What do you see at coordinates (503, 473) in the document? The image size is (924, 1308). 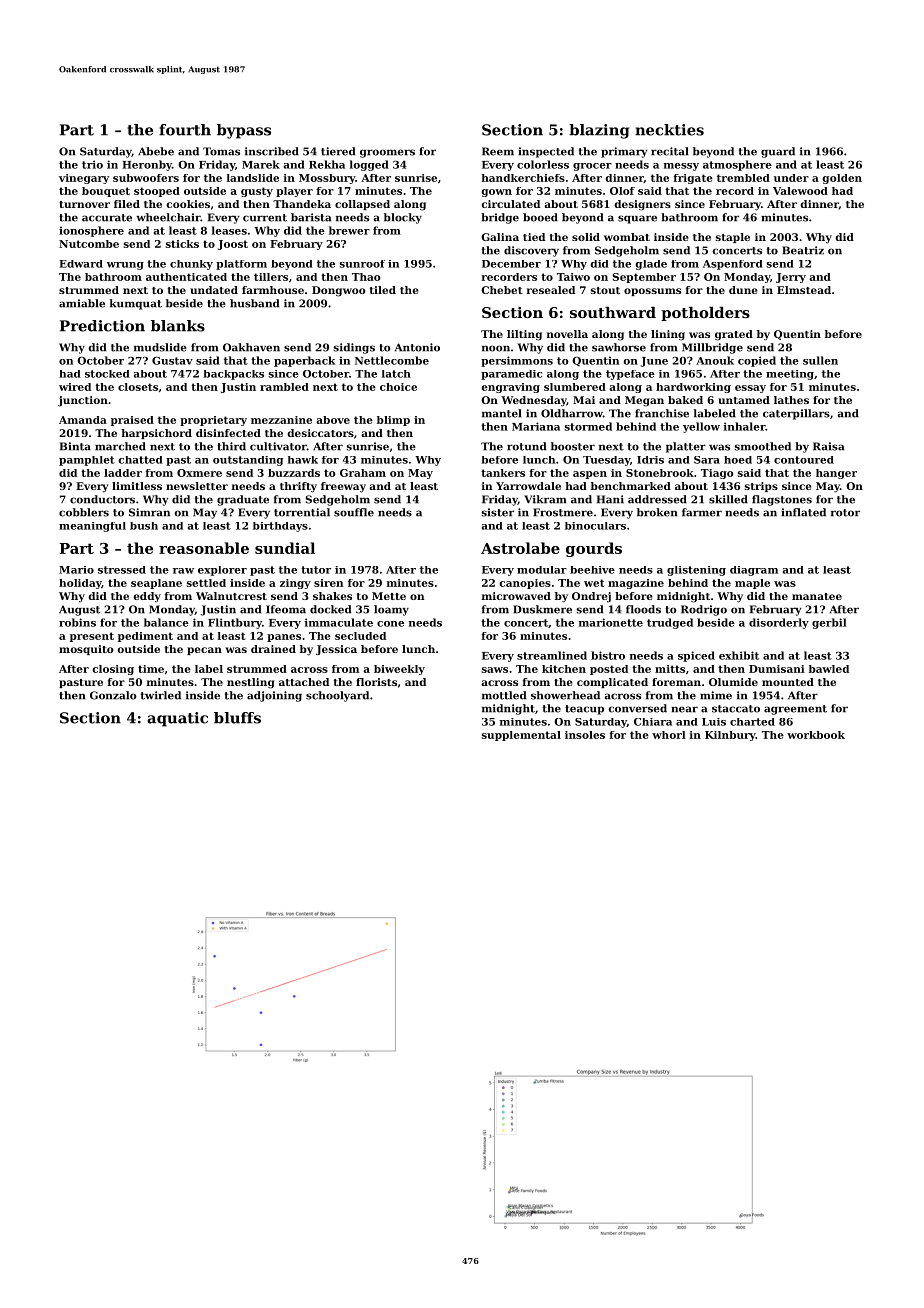 I see `tankers` at bounding box center [503, 473].
